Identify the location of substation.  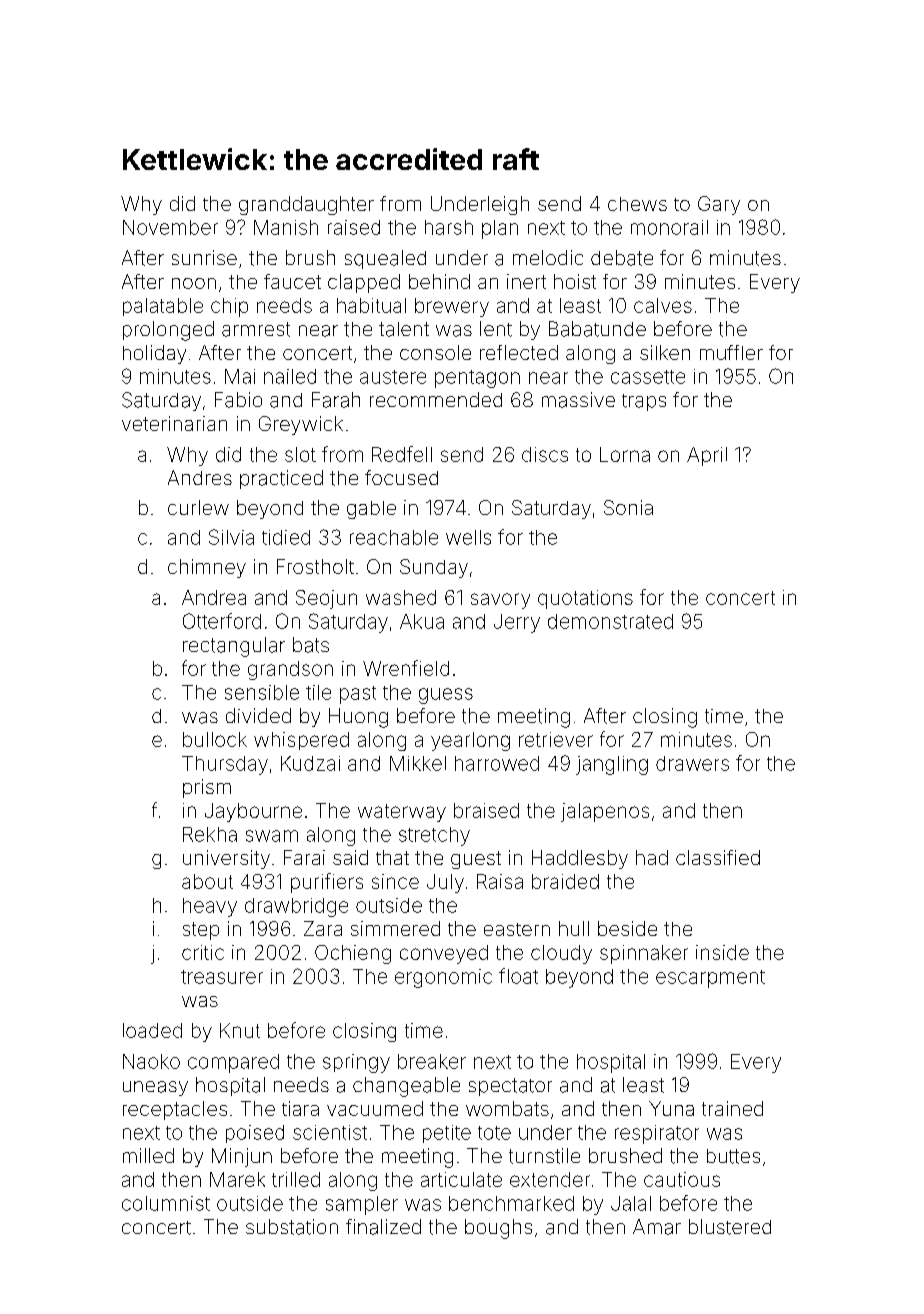
(292, 1227).
